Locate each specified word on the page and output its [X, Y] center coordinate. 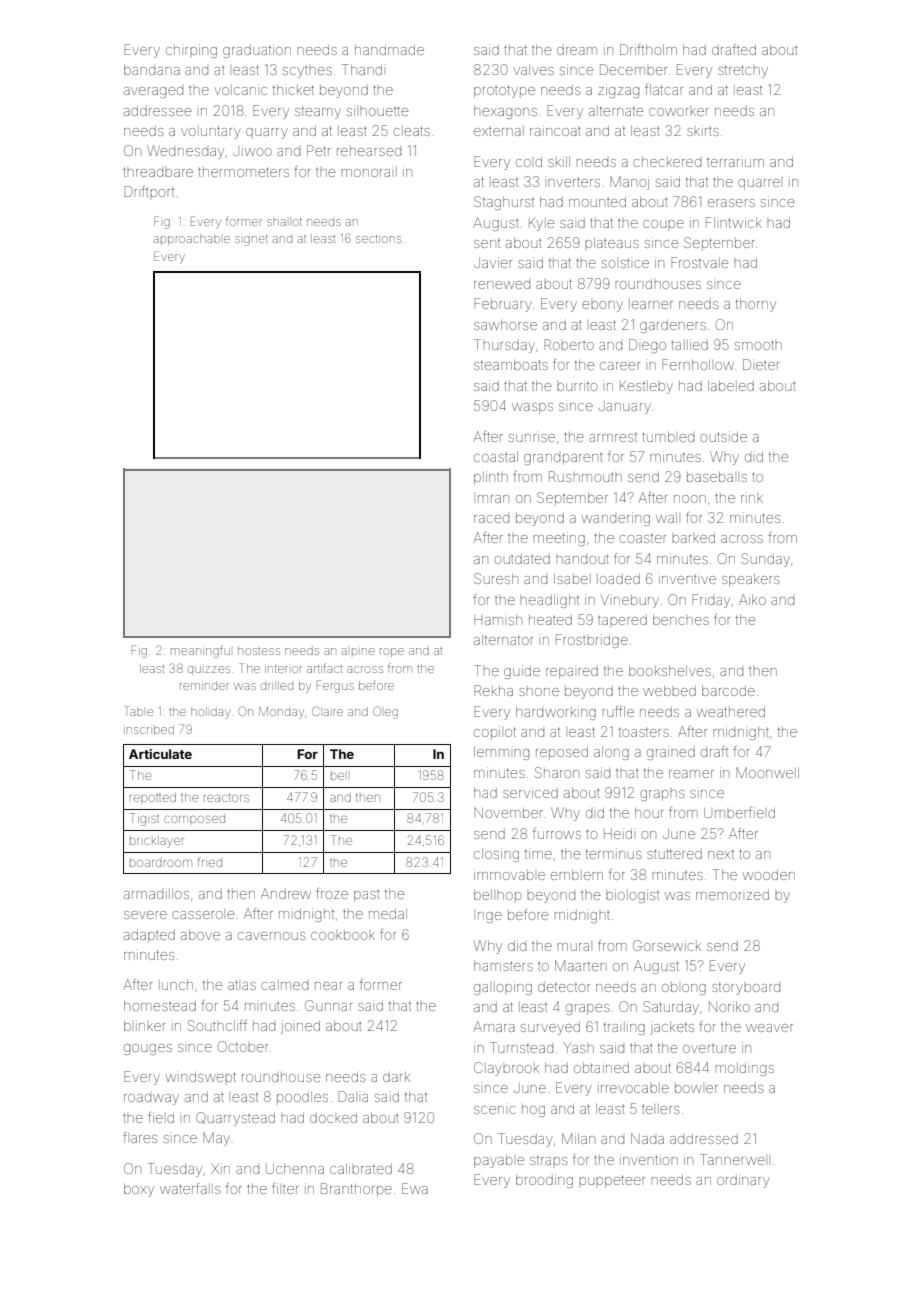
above [200, 935]
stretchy [743, 71]
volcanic [240, 90]
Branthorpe [356, 1190]
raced [491, 519]
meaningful [200, 651]
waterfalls [190, 1188]
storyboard [746, 988]
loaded [618, 579]
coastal [496, 457]
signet [251, 240]
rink [752, 497]
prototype [504, 91]
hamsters [503, 966]
